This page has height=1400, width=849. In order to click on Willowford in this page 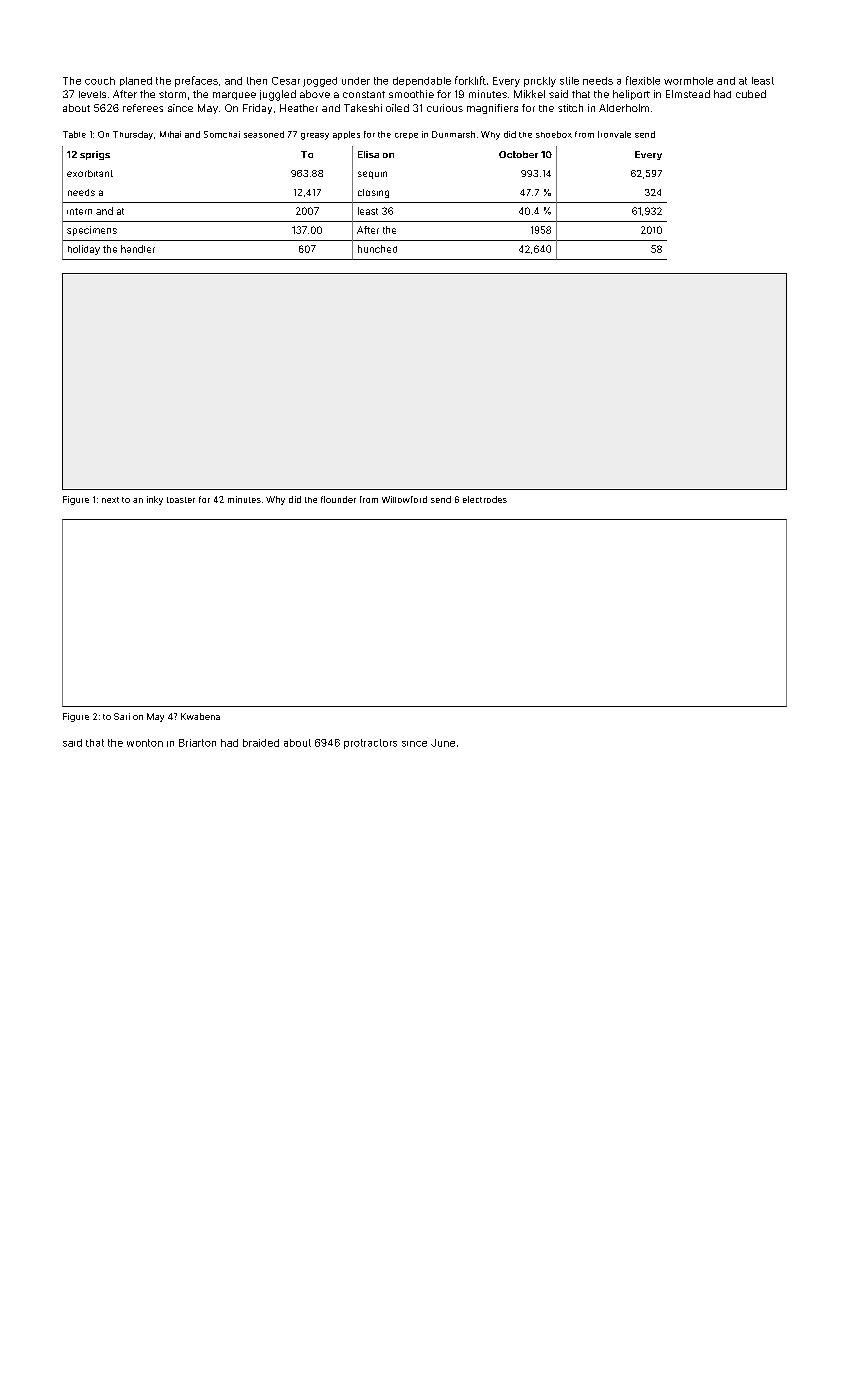, I will do `click(404, 499)`.
